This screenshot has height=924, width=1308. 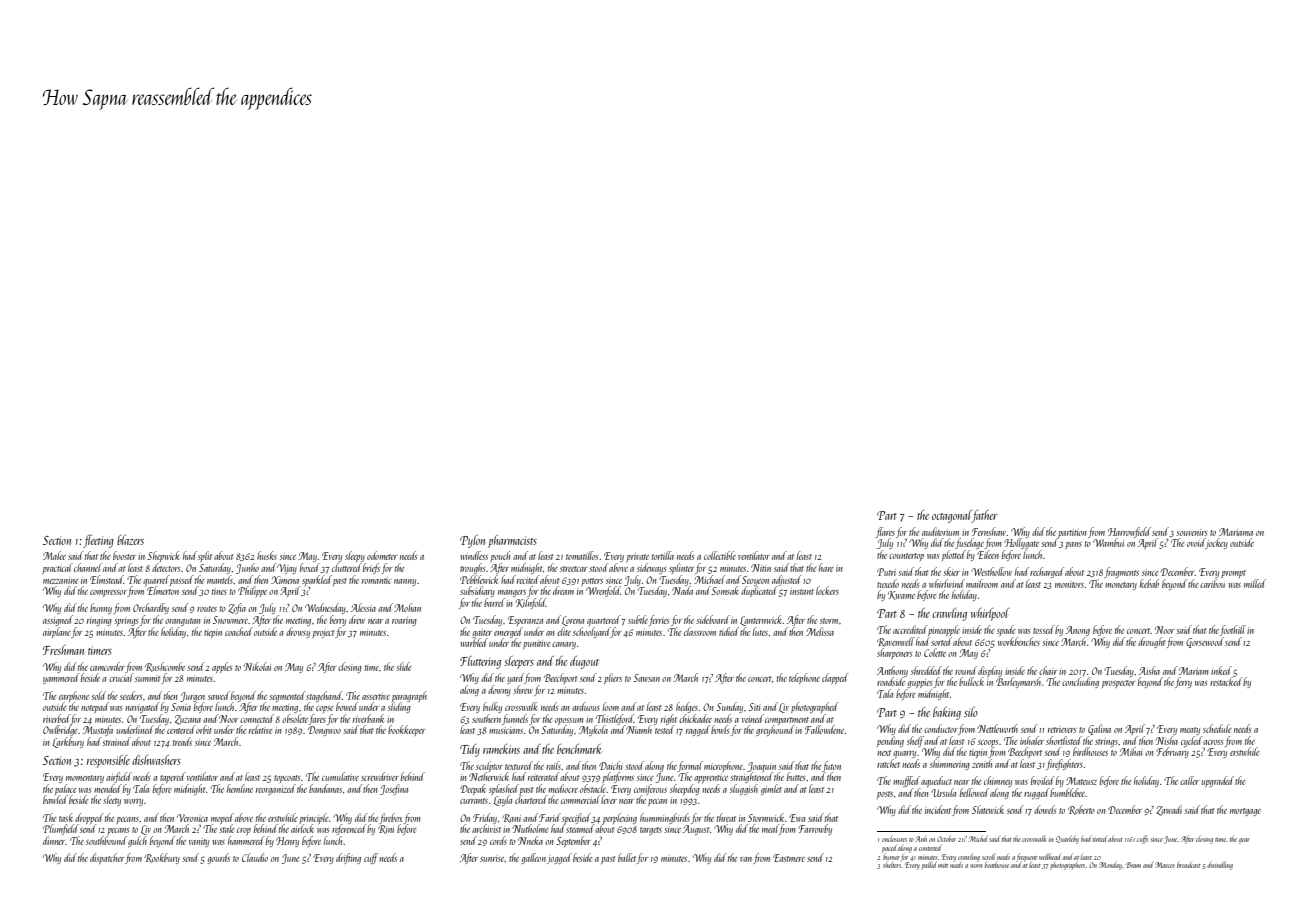 What do you see at coordinates (1165, 865) in the screenshot?
I see `Marcos` at bounding box center [1165, 865].
